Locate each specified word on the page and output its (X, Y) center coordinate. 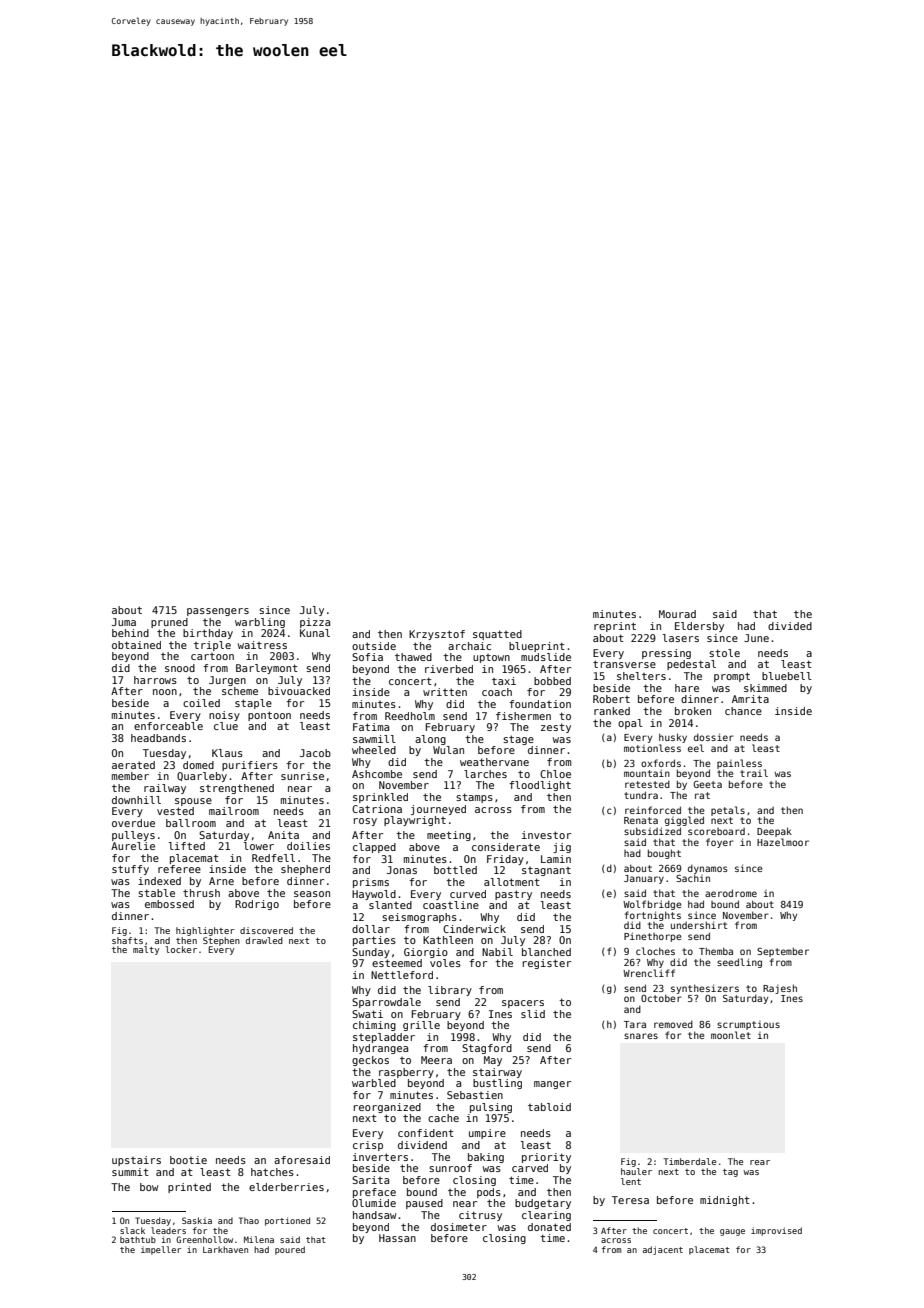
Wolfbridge (652, 905)
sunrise (302, 776)
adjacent (663, 1250)
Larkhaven (225, 1249)
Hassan (397, 1238)
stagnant (546, 871)
